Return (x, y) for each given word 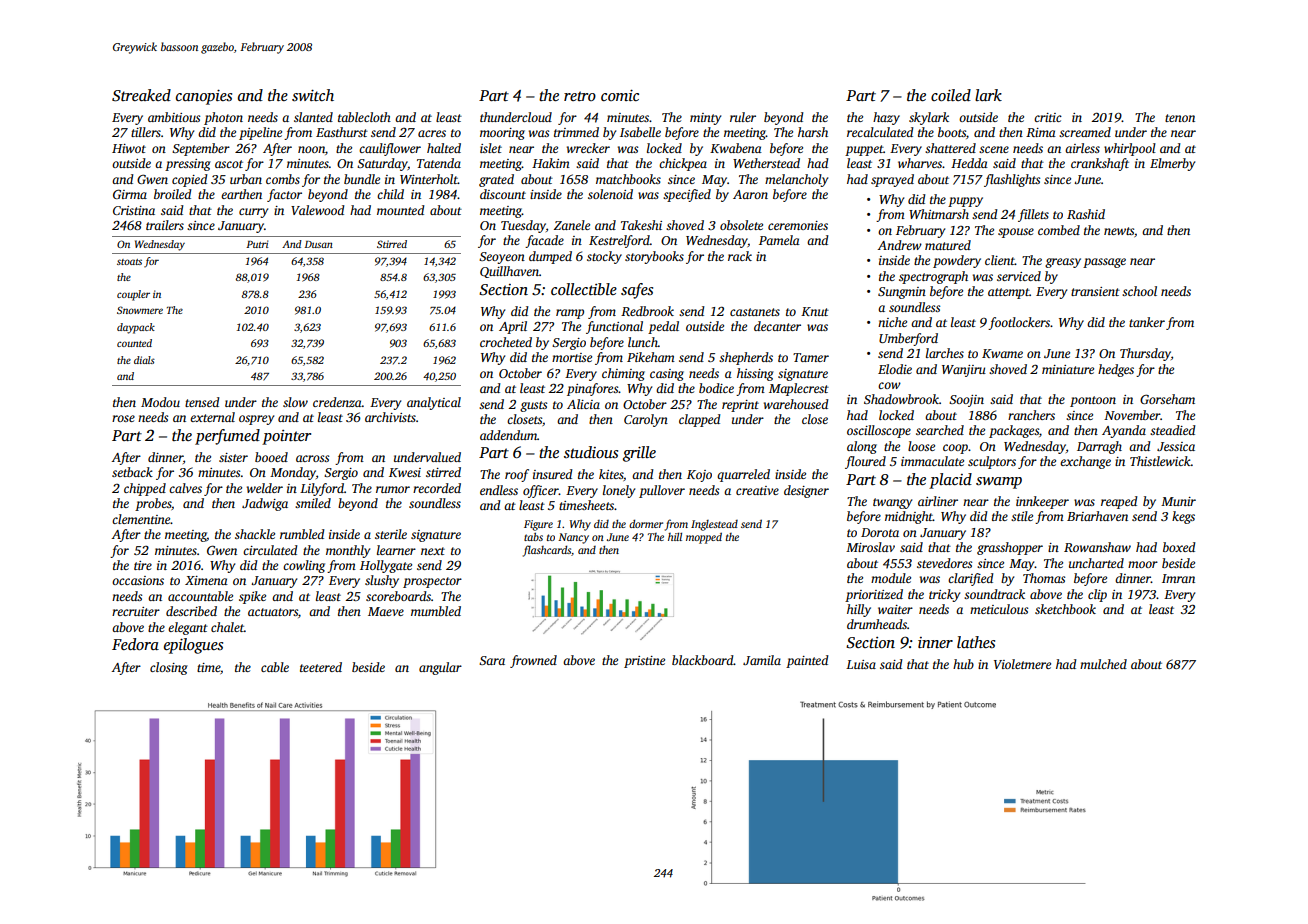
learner (396, 550)
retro (580, 96)
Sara (492, 660)
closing (169, 668)
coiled (951, 95)
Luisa (861, 664)
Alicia (583, 404)
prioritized (874, 595)
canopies (204, 97)
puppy (965, 202)
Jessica (1176, 446)
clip (1097, 595)
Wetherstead (766, 163)
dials (144, 360)
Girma (130, 194)
